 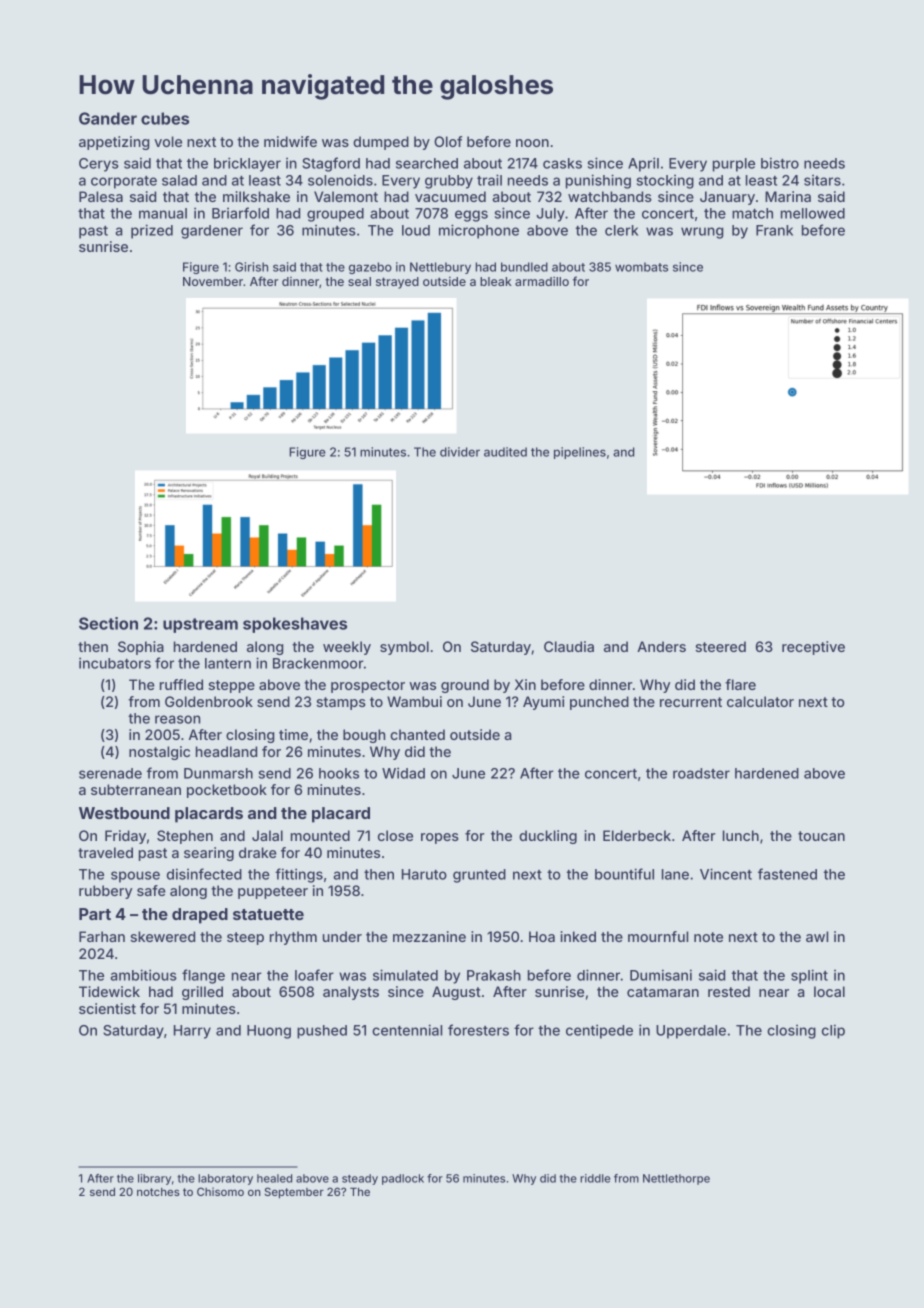 I want to click on Nettlethorpe, so click(x=676, y=1179).
